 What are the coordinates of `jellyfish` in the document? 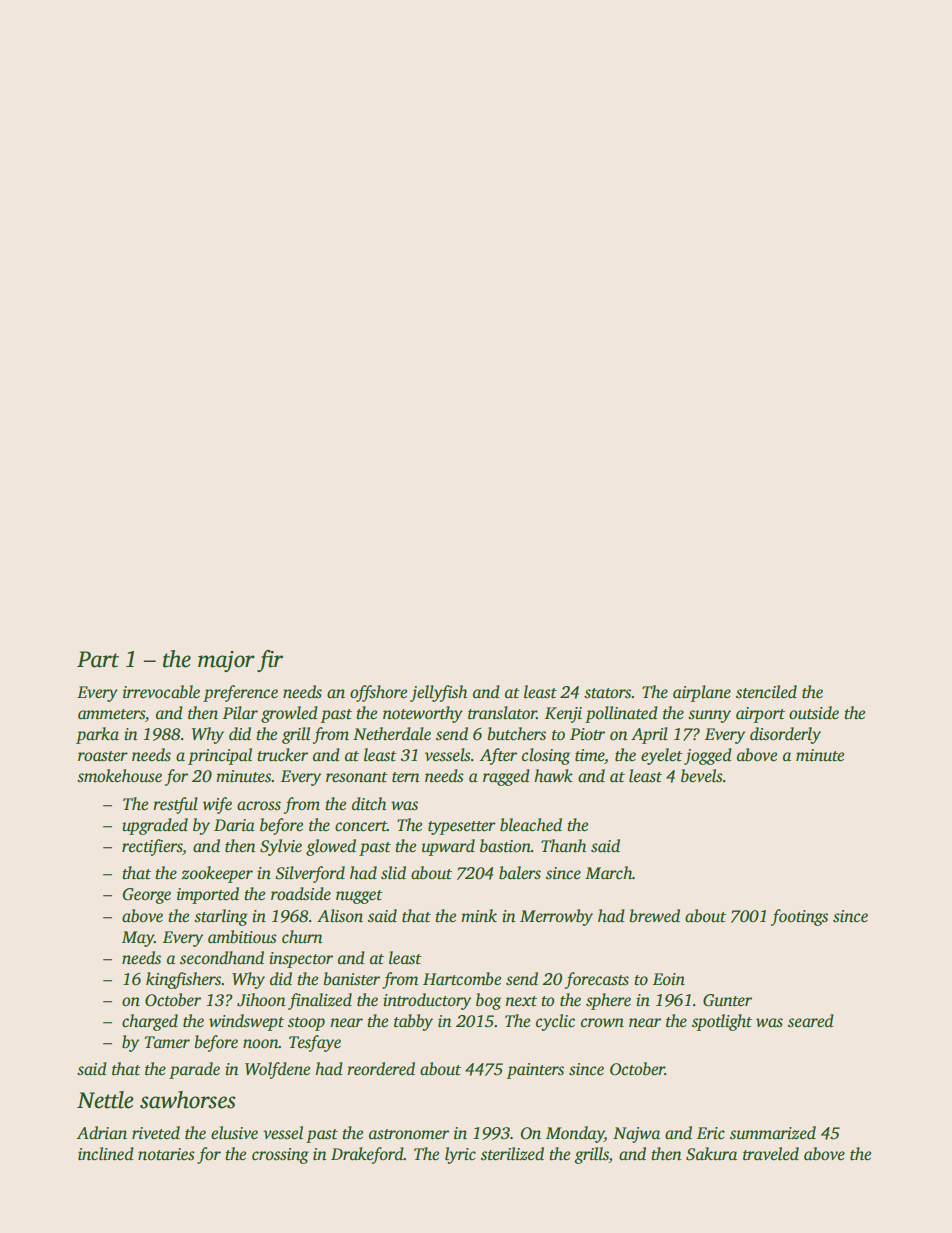 It's located at (438, 693).
